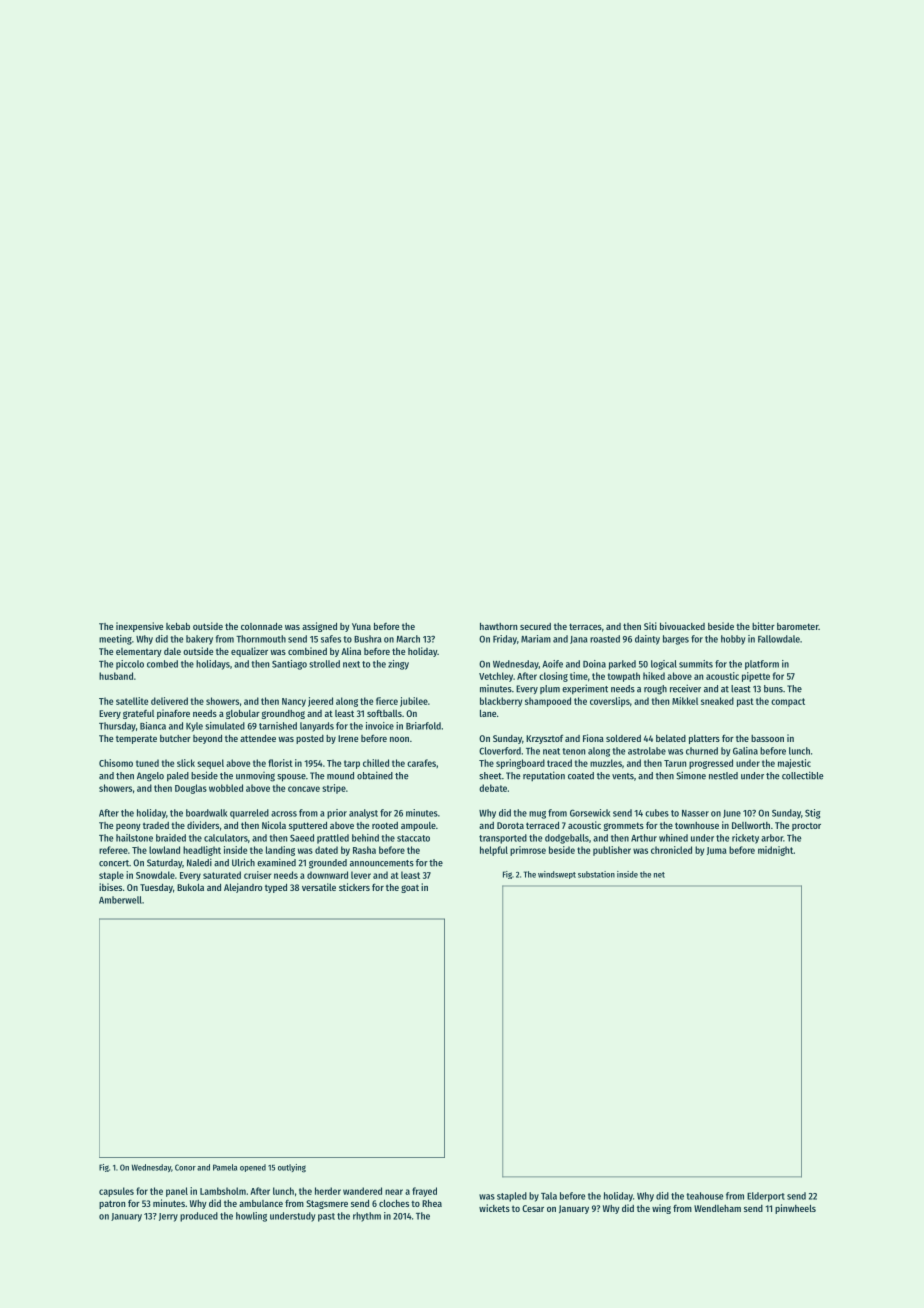 The image size is (924, 1308). I want to click on Tala, so click(549, 1196).
